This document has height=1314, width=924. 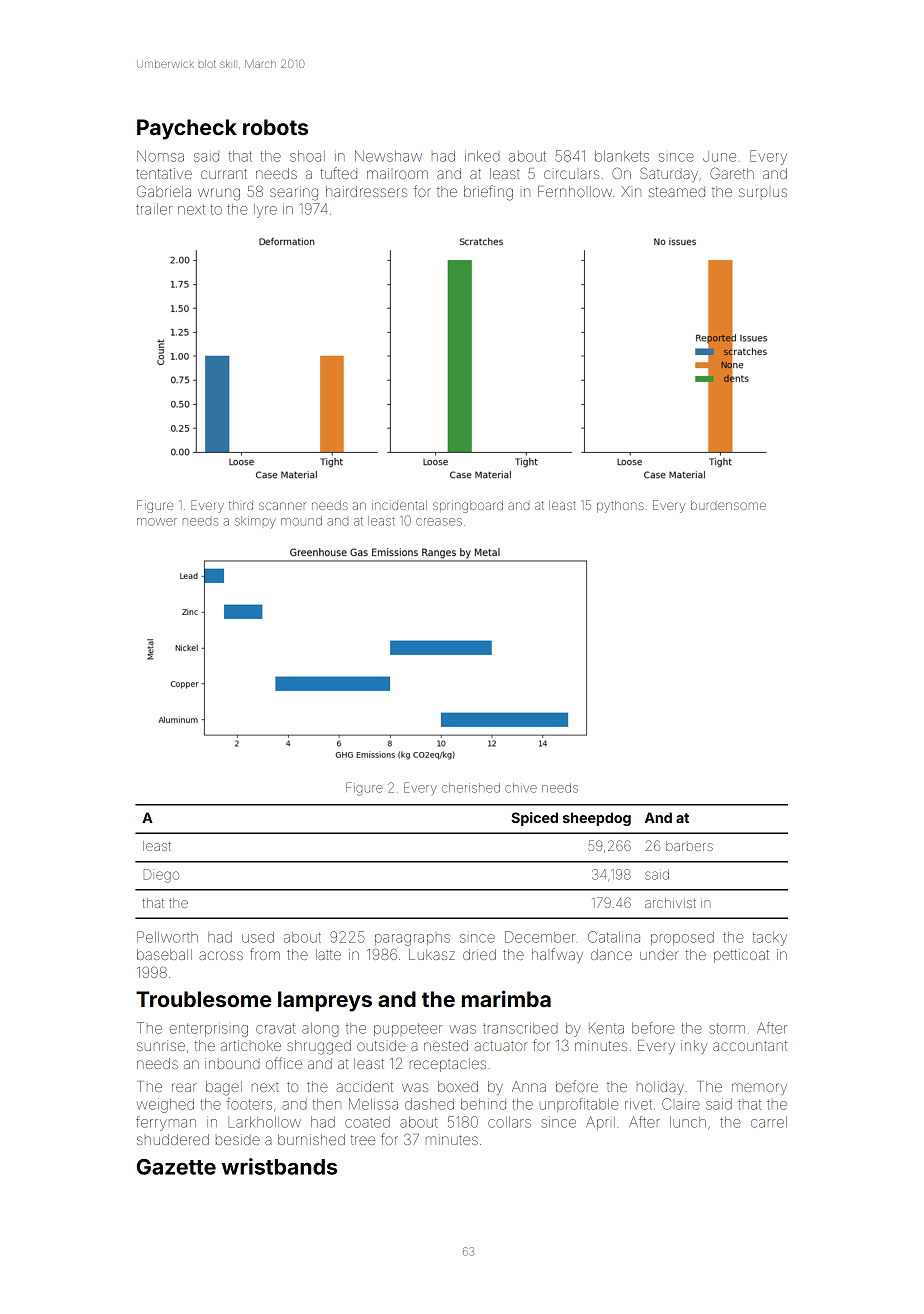 What do you see at coordinates (606, 1028) in the document?
I see `Kenta` at bounding box center [606, 1028].
